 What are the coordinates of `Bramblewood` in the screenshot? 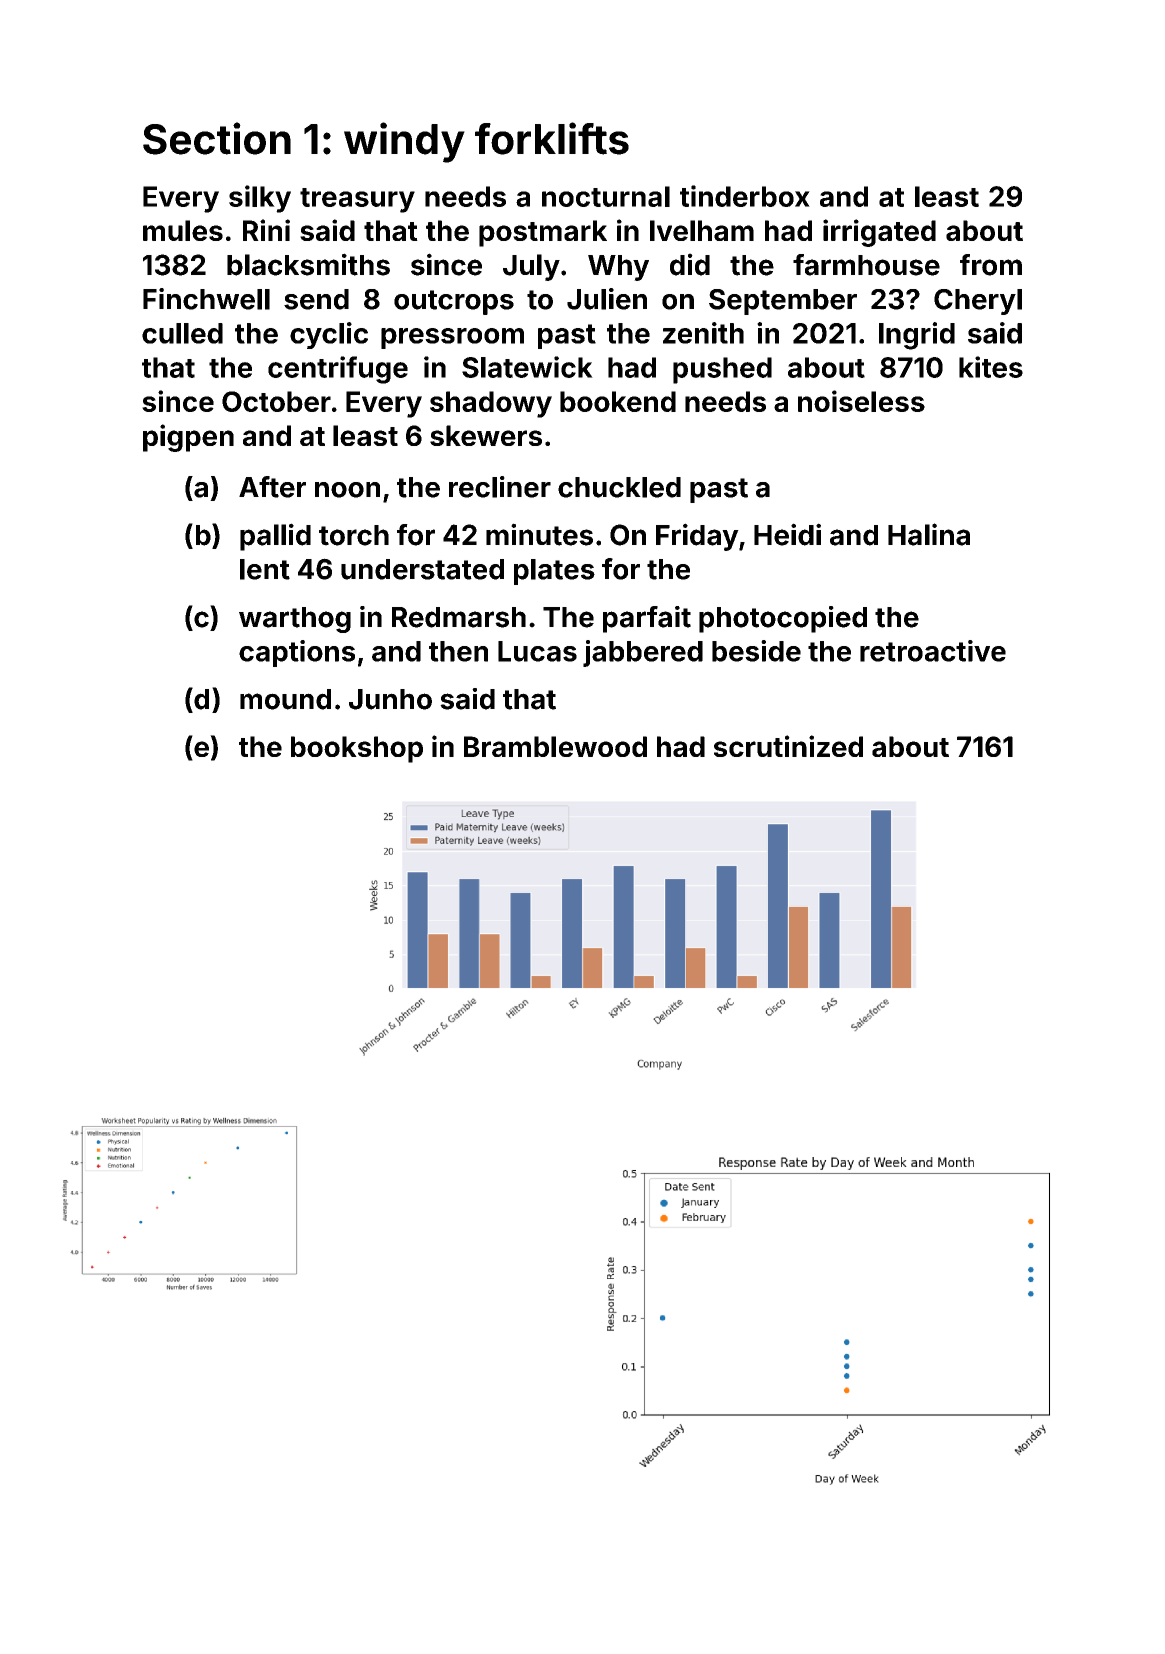 It's located at (555, 746).
